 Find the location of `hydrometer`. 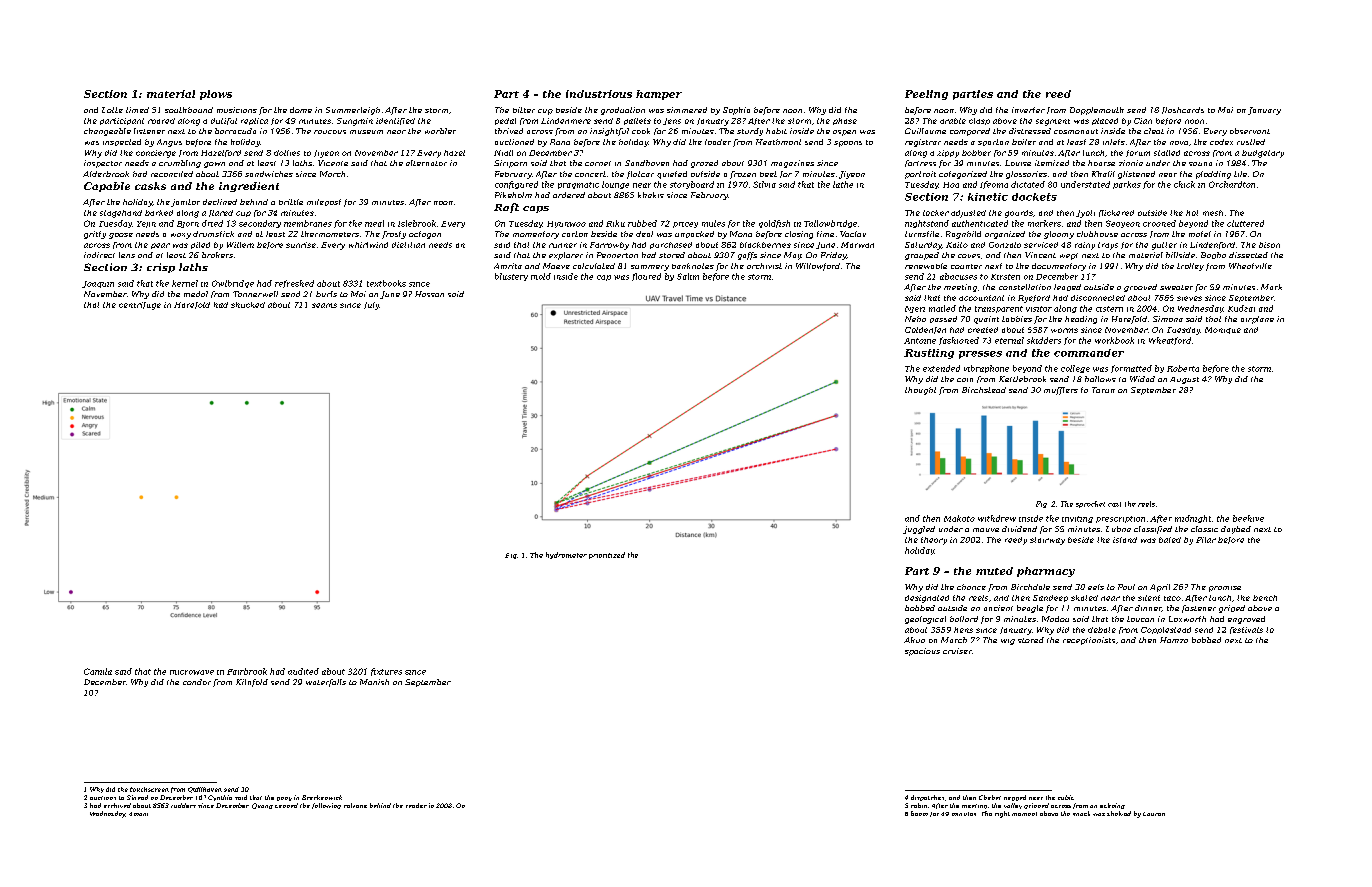

hydrometer is located at coordinates (566, 555).
